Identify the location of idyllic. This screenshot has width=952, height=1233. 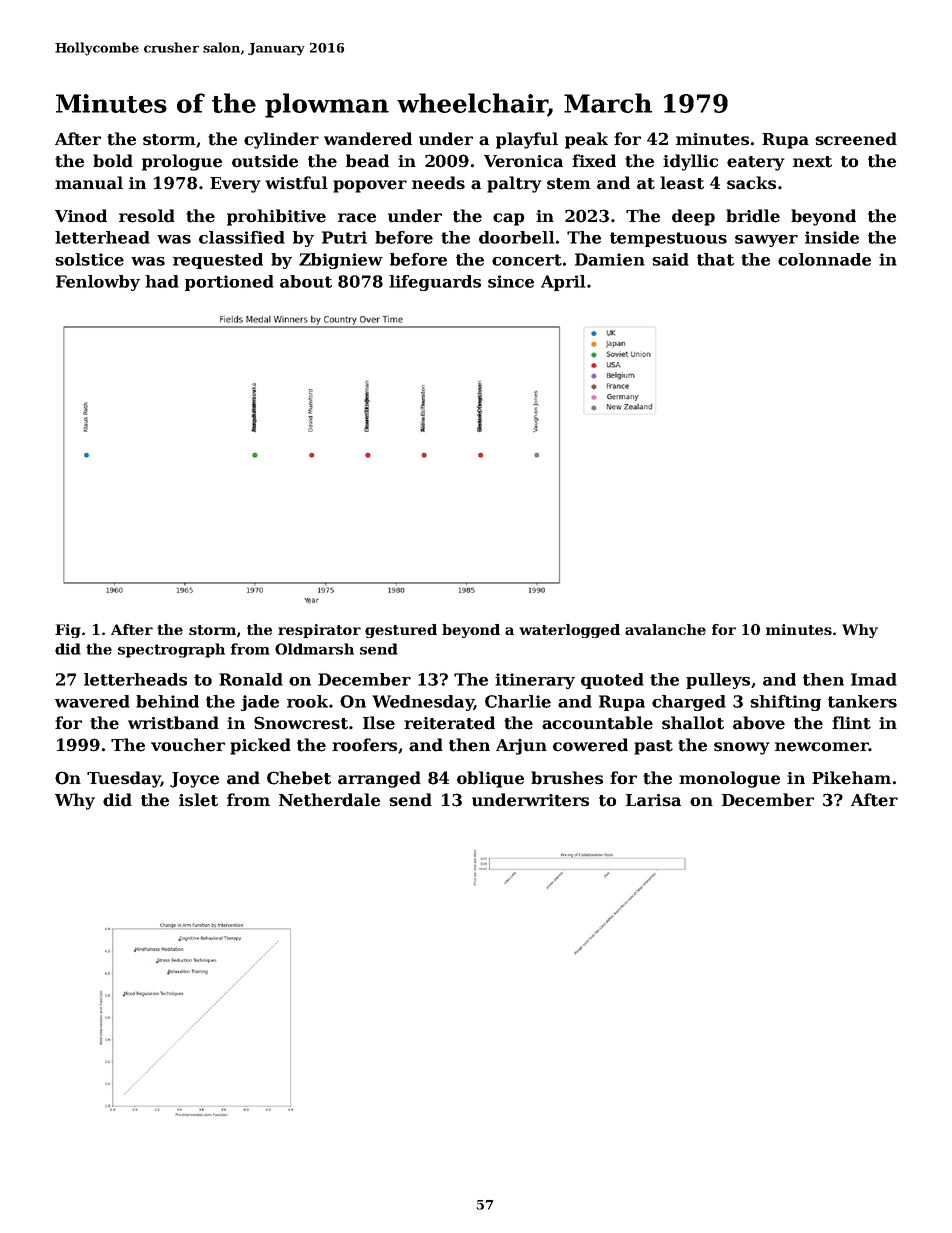
(690, 162).
